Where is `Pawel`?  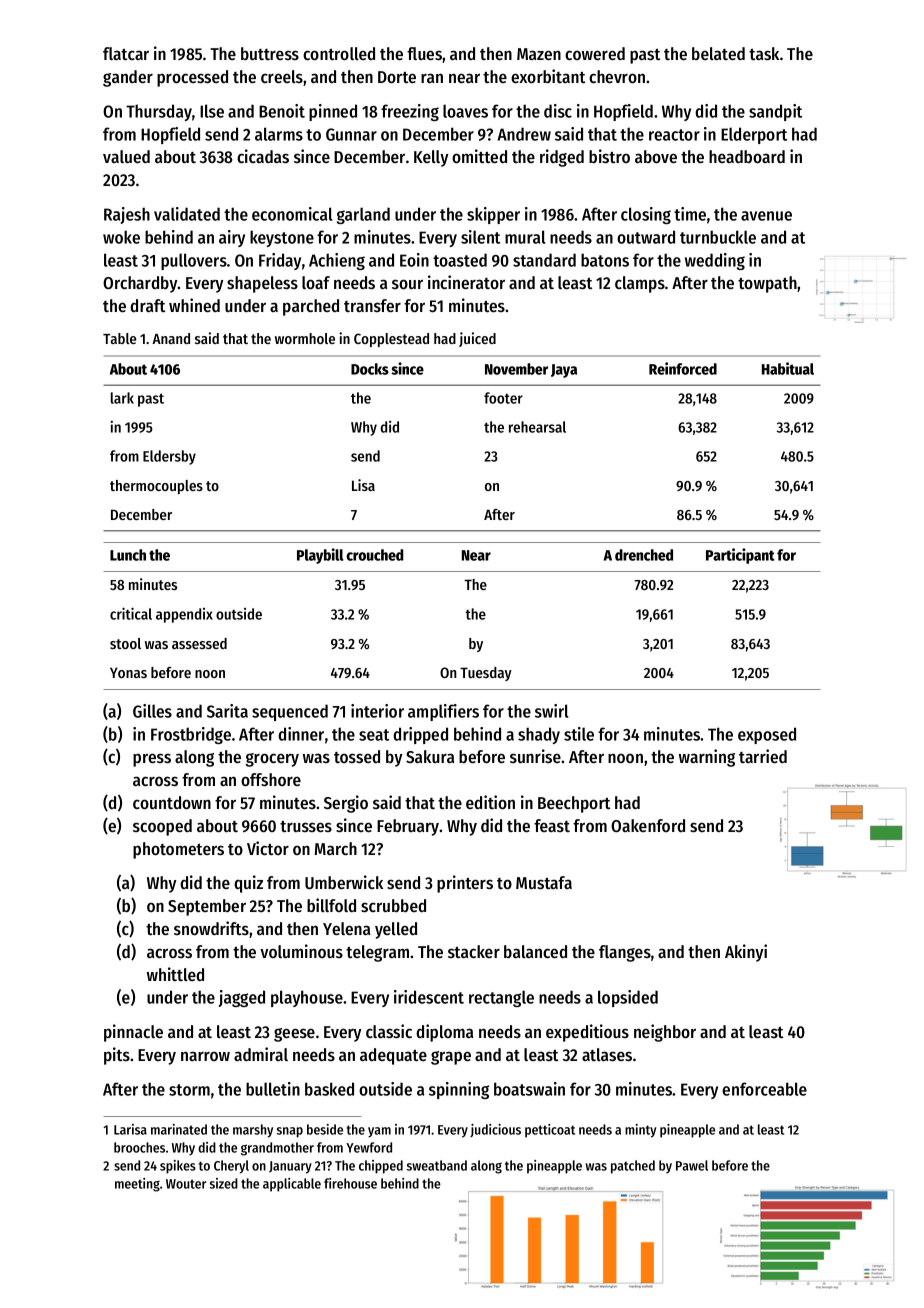 Pawel is located at coordinates (692, 1165).
